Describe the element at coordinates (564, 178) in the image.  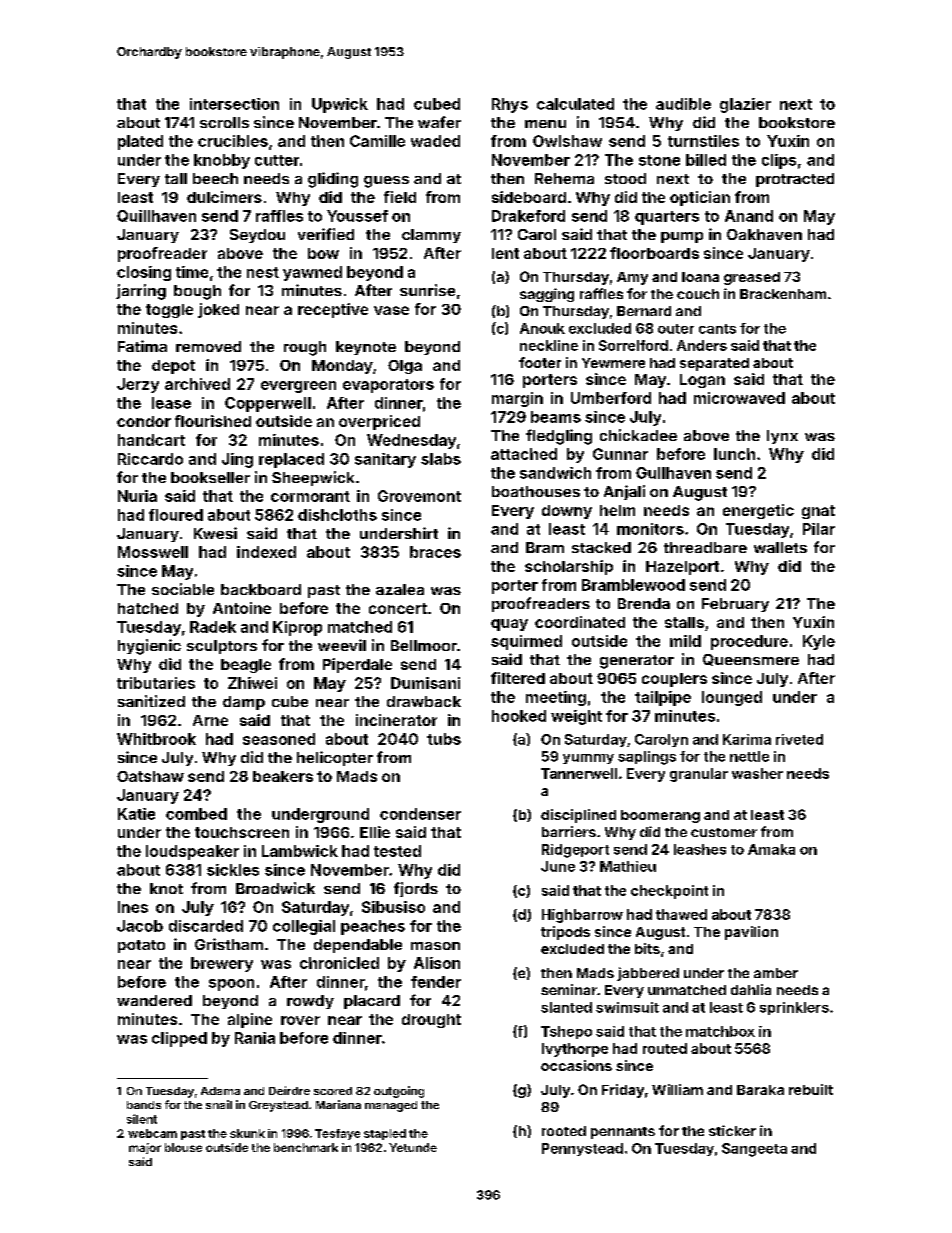
I see `Rehema` at that location.
